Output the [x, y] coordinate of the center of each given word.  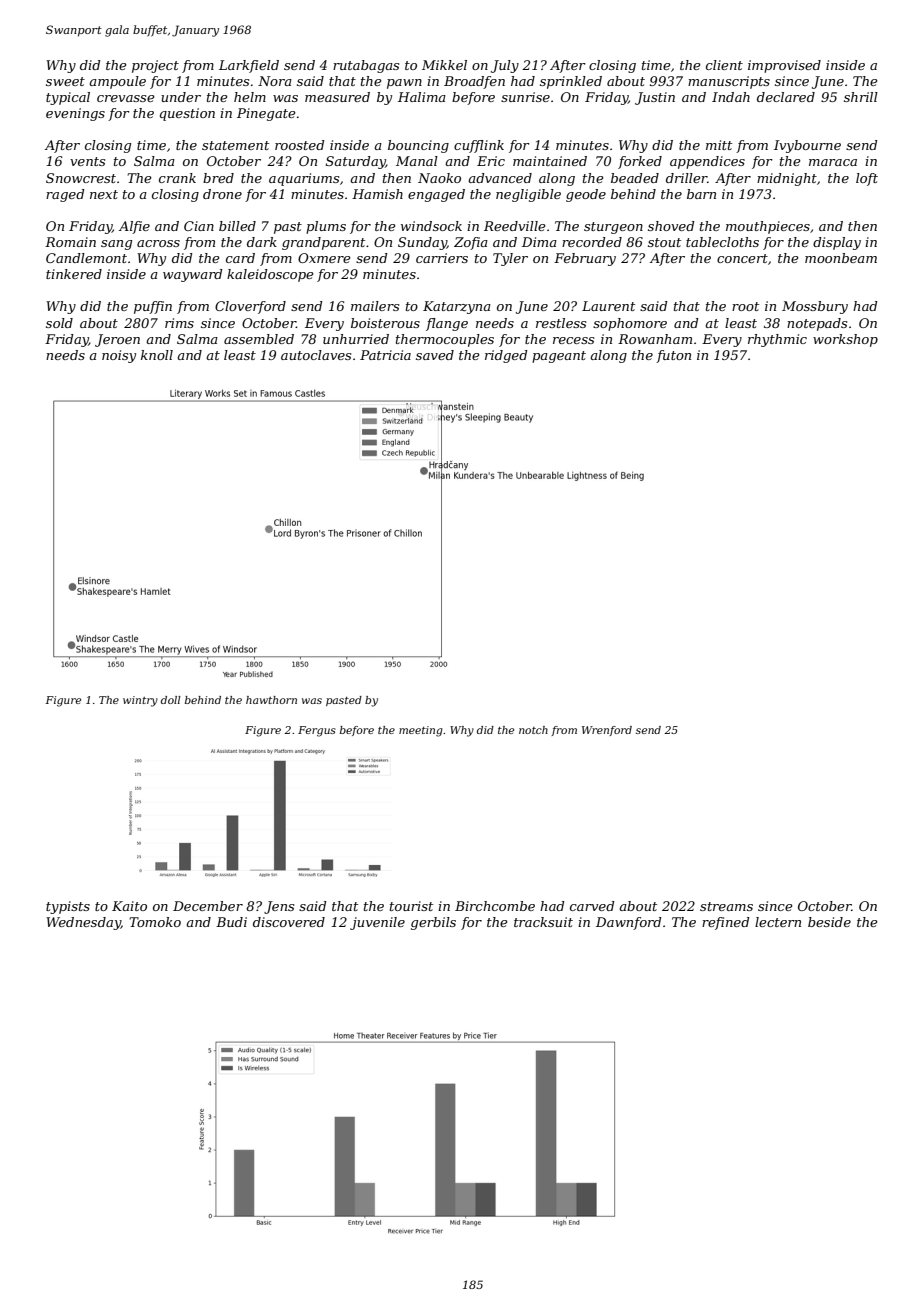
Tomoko [155, 922]
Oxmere [324, 258]
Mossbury [815, 307]
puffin [153, 307]
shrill [861, 97]
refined [725, 923]
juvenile [377, 923]
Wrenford [607, 731]
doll [171, 700]
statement [235, 145]
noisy [119, 356]
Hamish [377, 194]
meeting [421, 731]
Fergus [317, 731]
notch [533, 730]
